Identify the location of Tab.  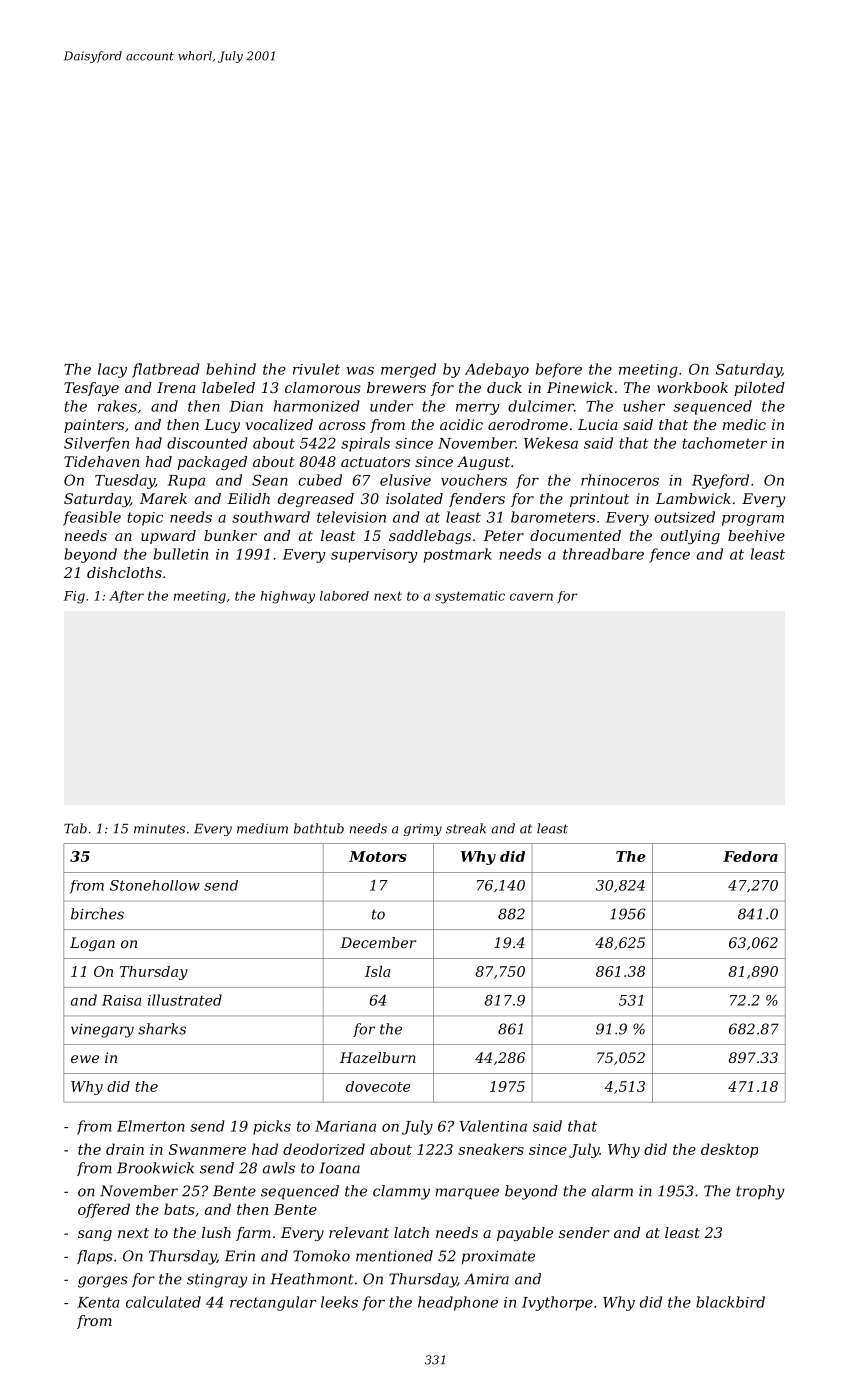
(75, 828).
